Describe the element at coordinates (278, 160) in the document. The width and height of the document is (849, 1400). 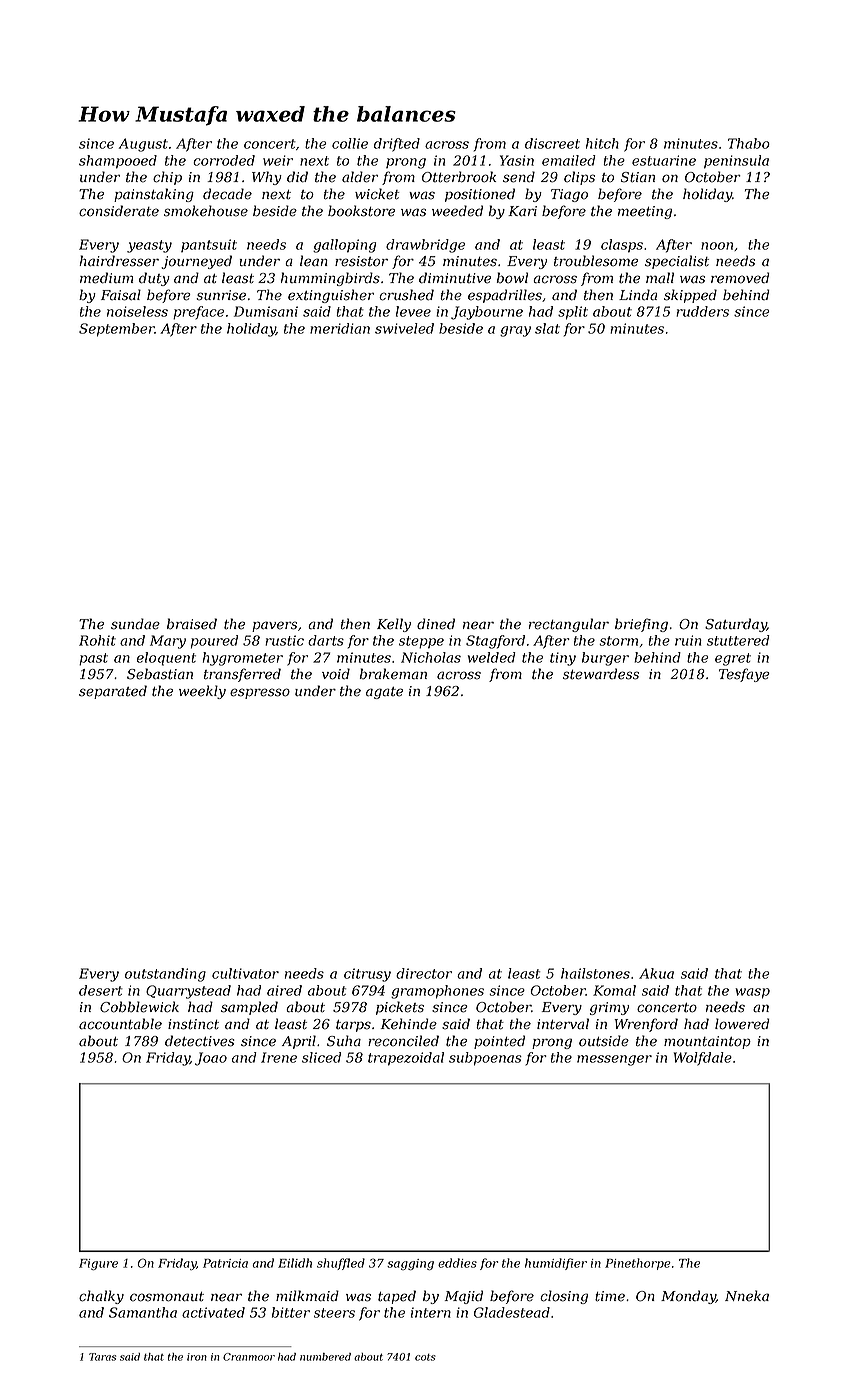
I see `weir` at that location.
